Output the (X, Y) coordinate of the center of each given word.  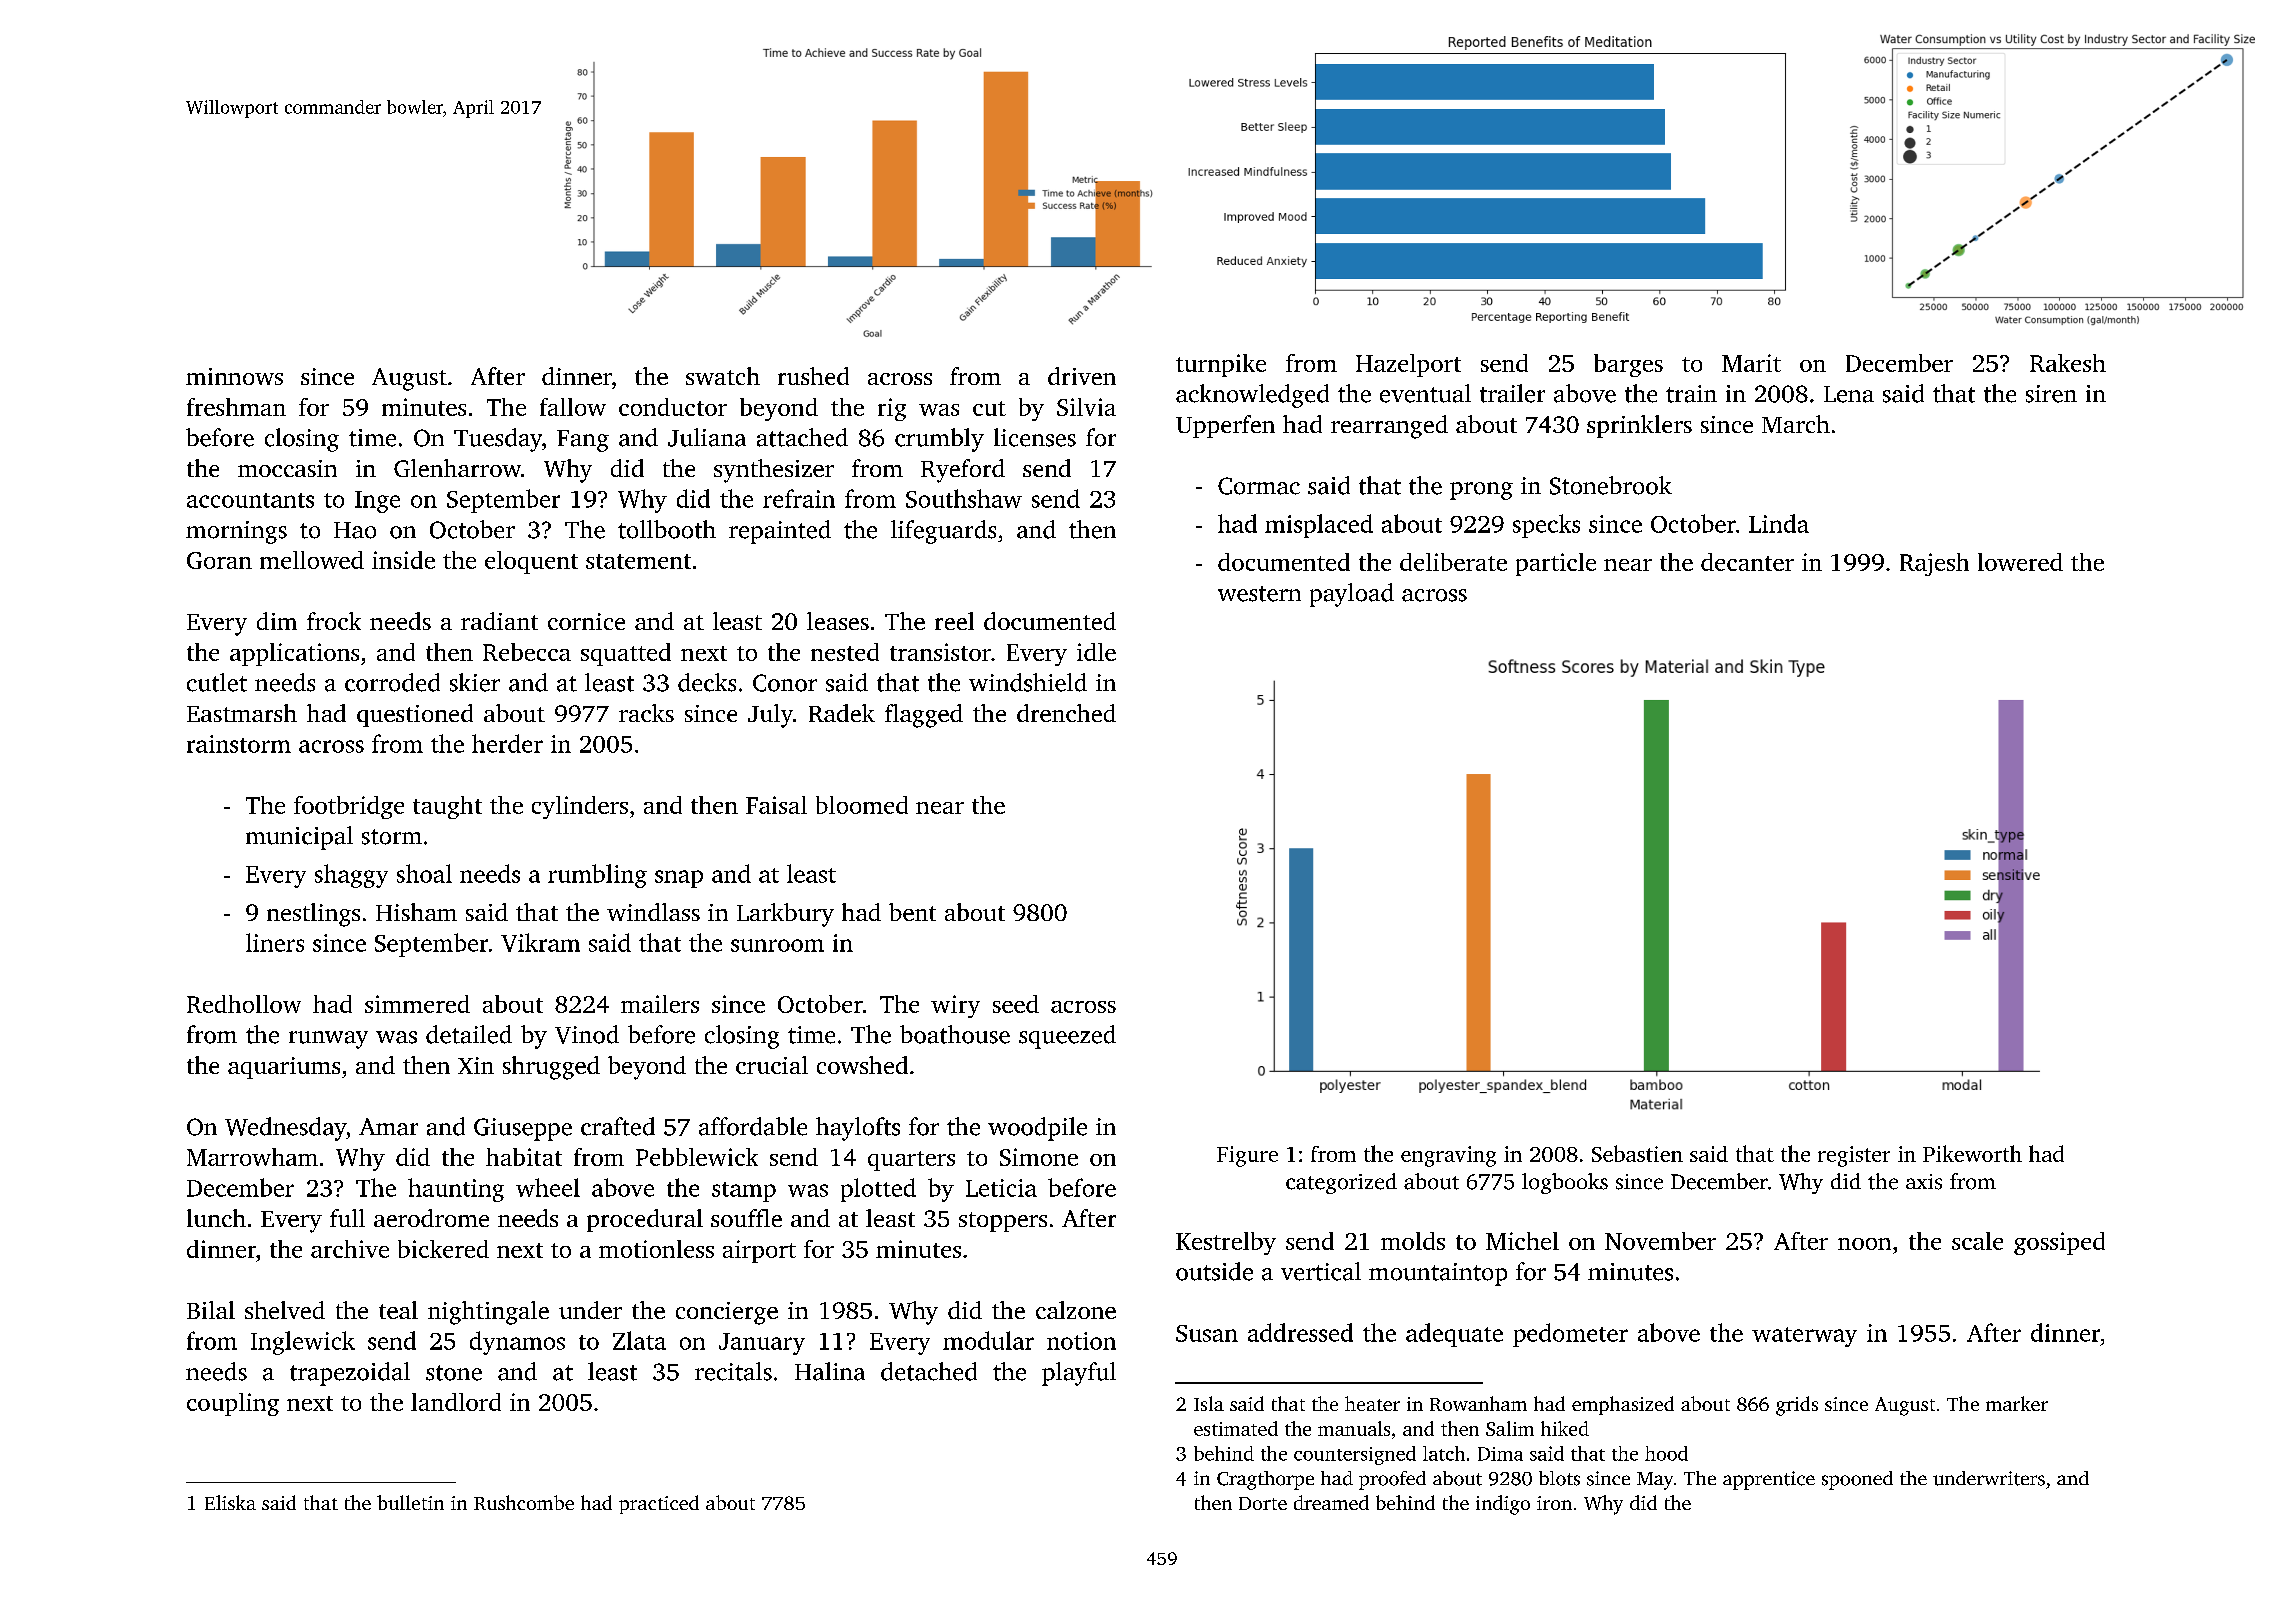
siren (2051, 394)
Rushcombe (524, 1502)
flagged (924, 716)
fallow (573, 407)
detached (929, 1371)
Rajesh (1934, 564)
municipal (299, 838)
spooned (1857, 1480)
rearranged (1389, 427)
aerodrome (431, 1218)
